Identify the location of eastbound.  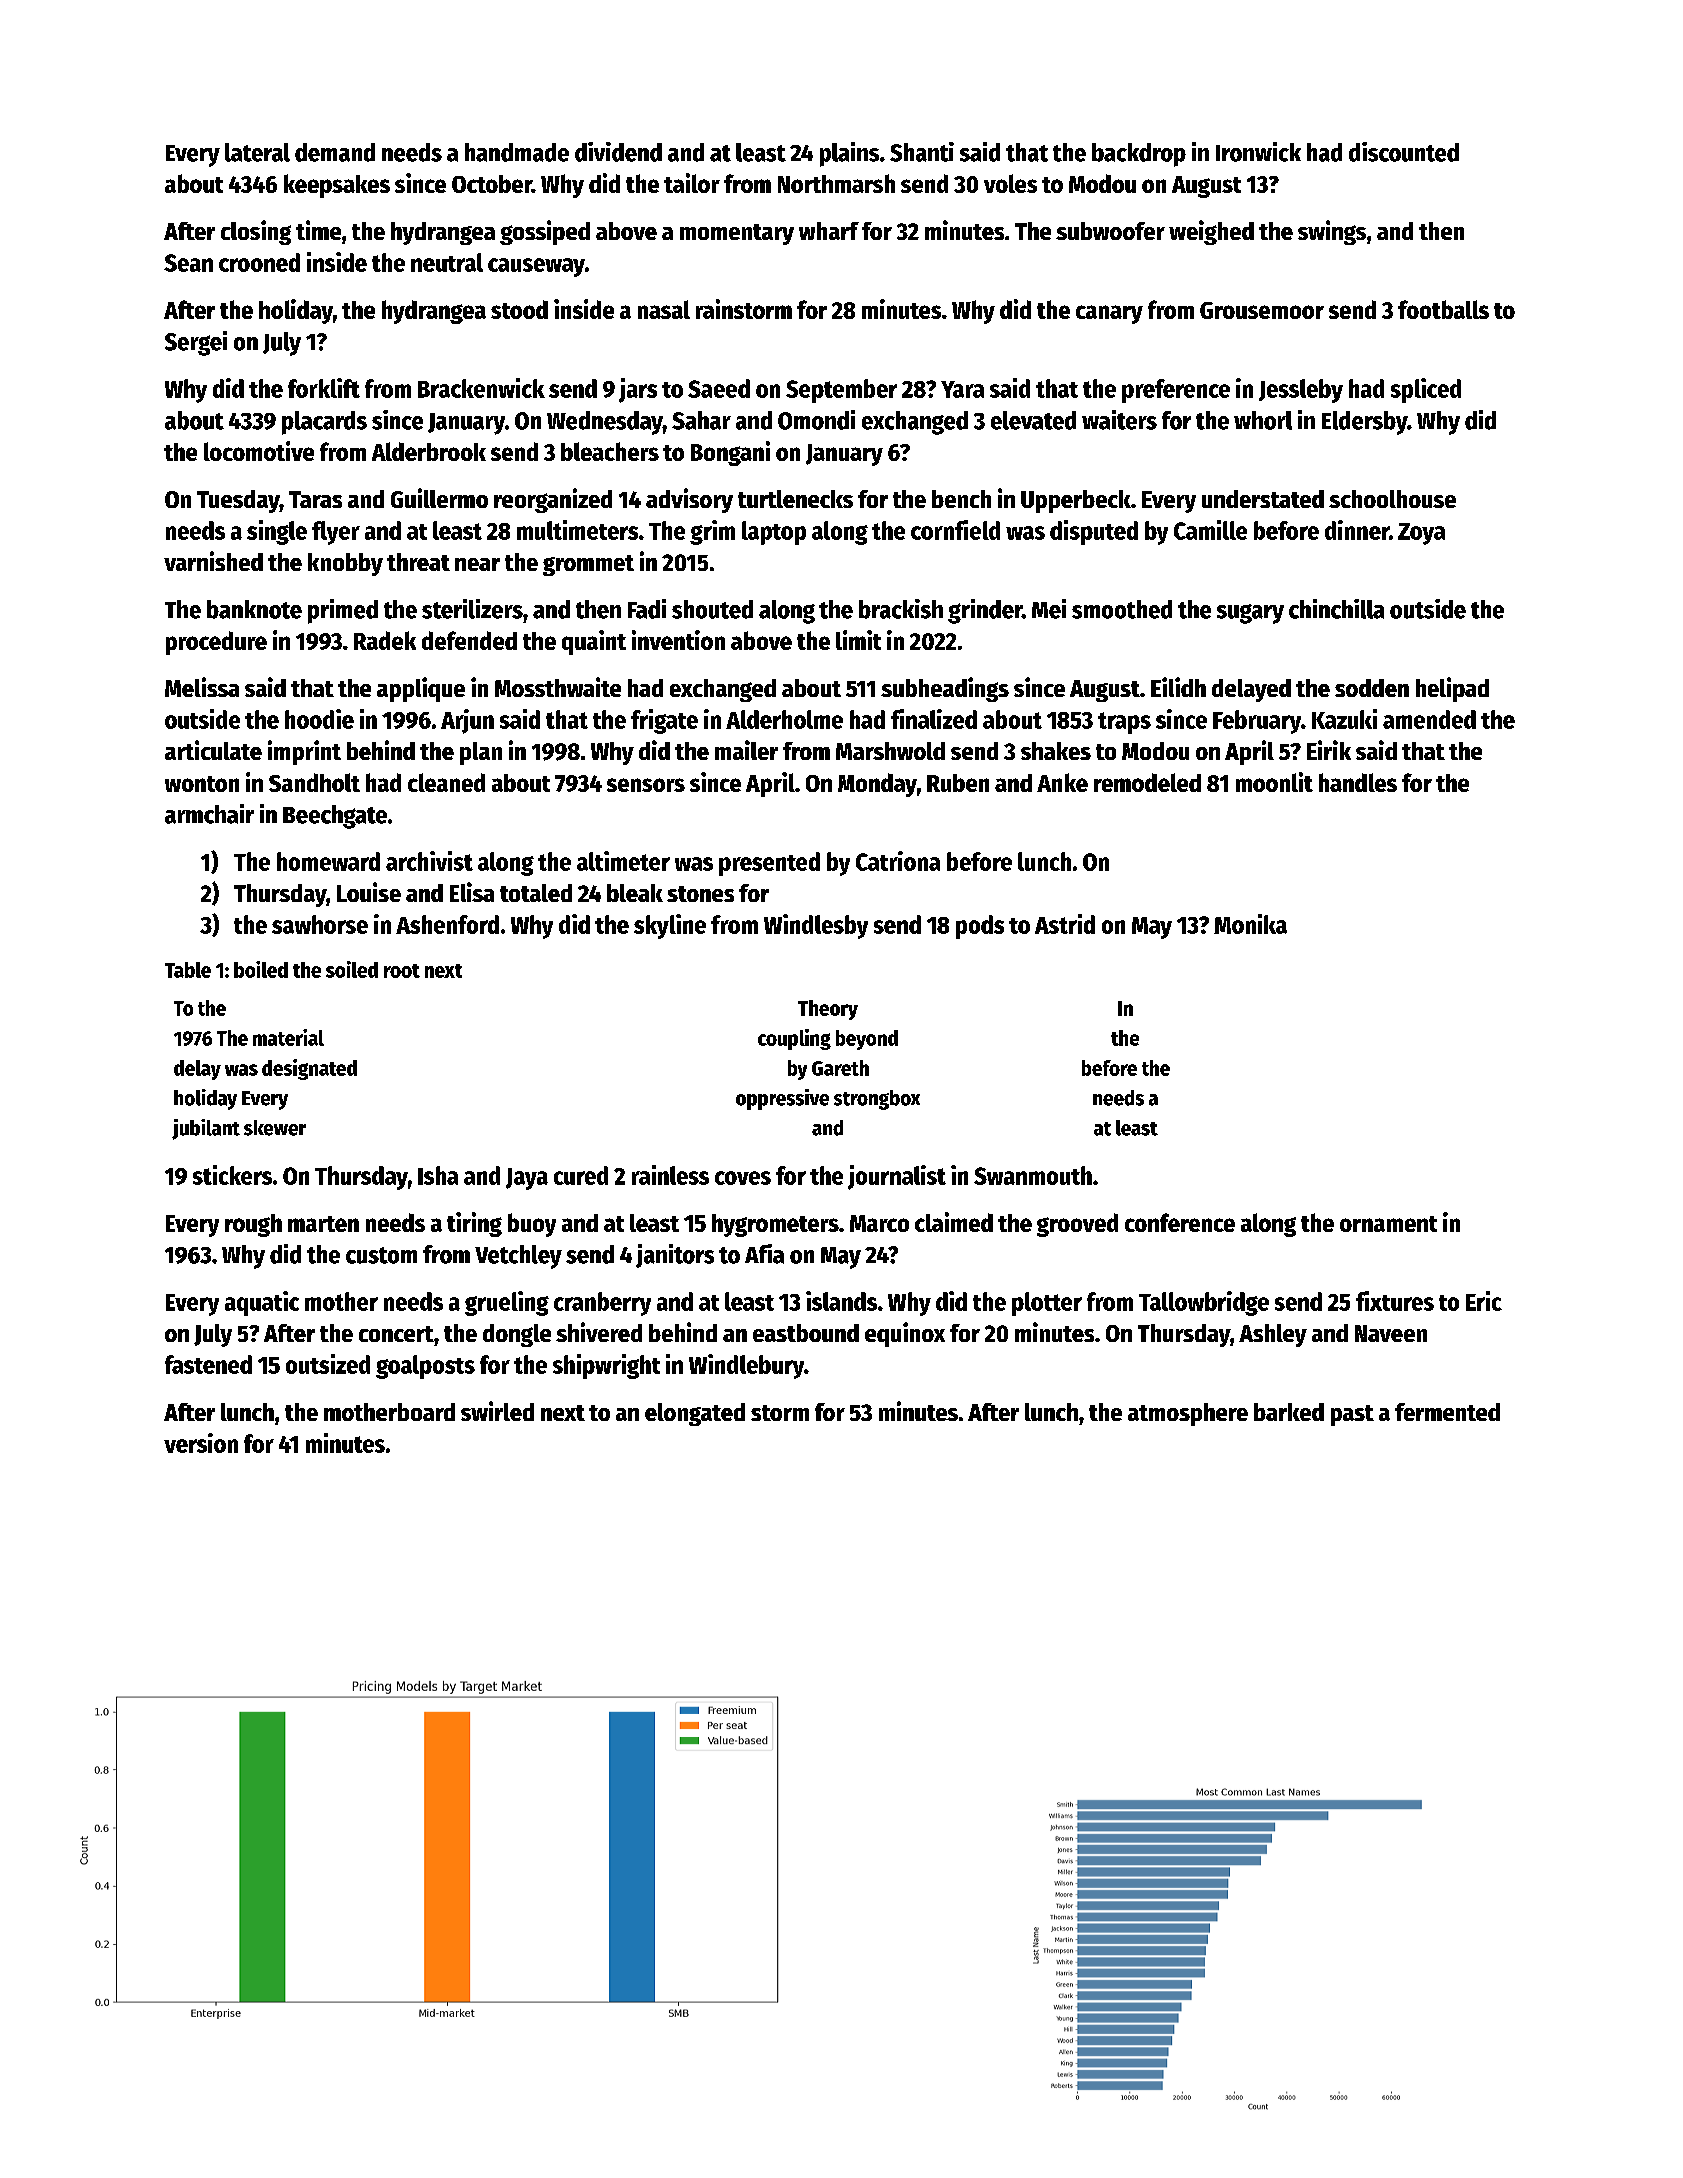
(806, 1333).
